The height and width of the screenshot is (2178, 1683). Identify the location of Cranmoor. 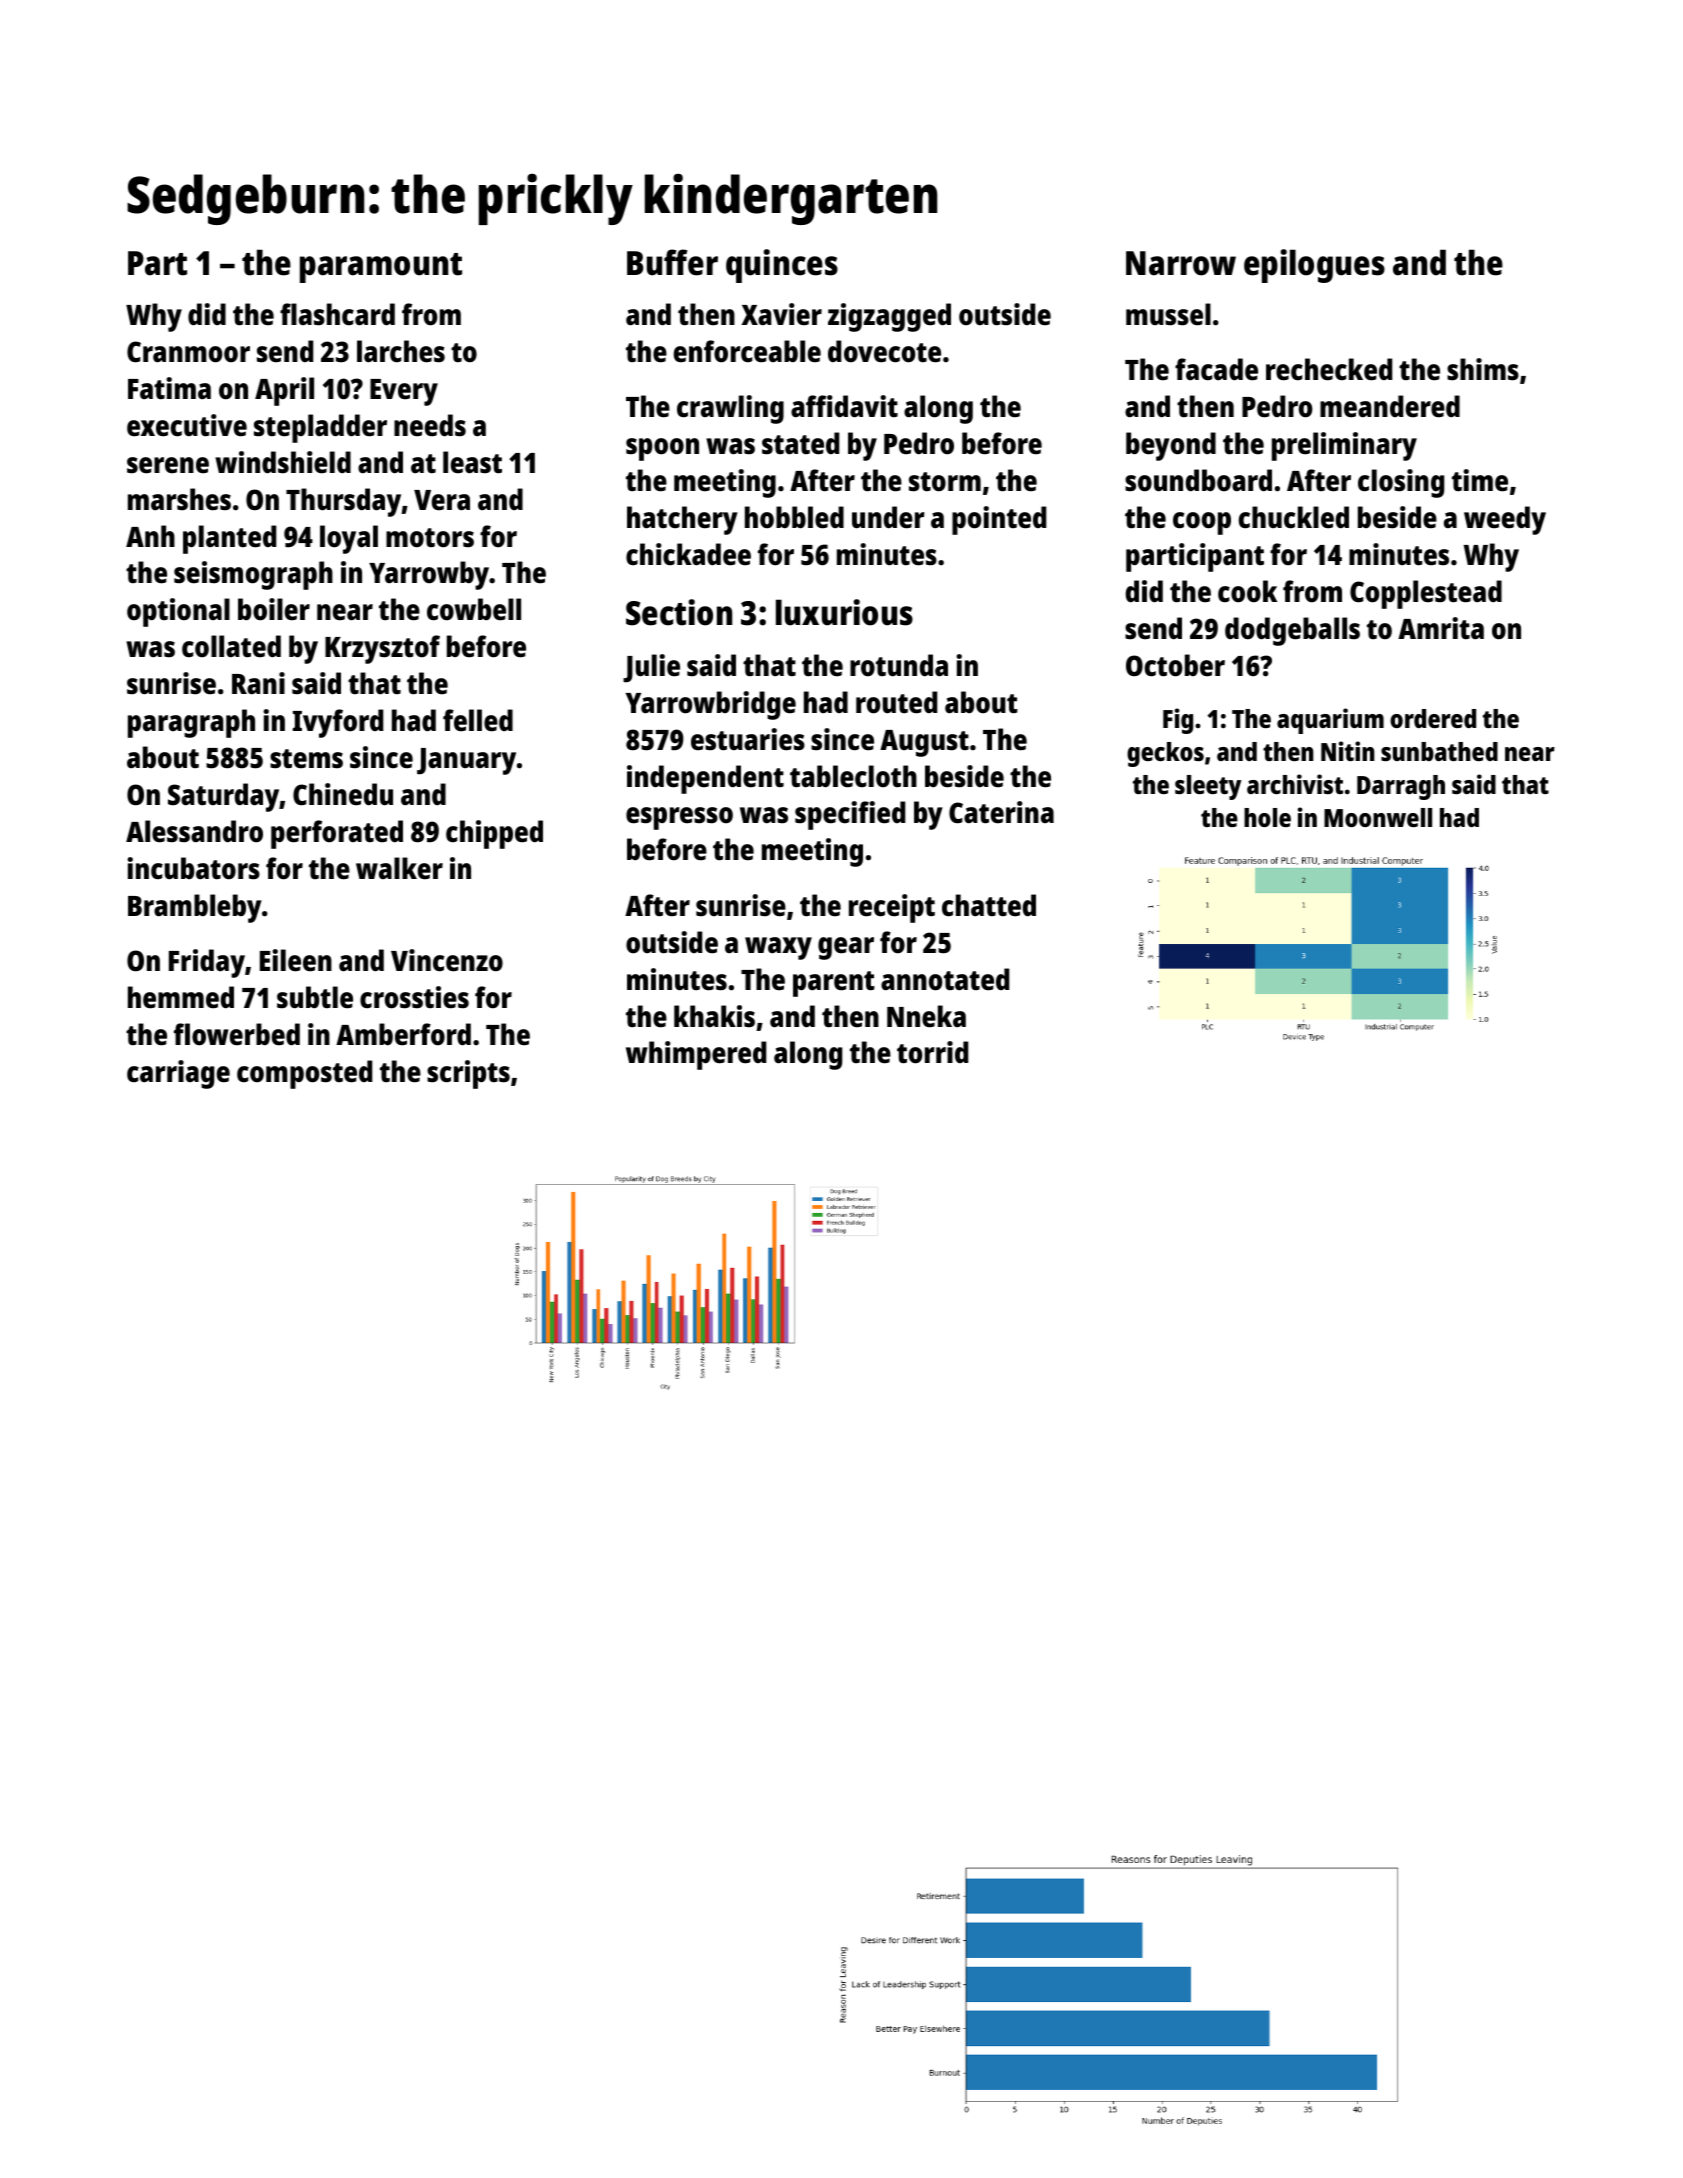
(188, 352).
